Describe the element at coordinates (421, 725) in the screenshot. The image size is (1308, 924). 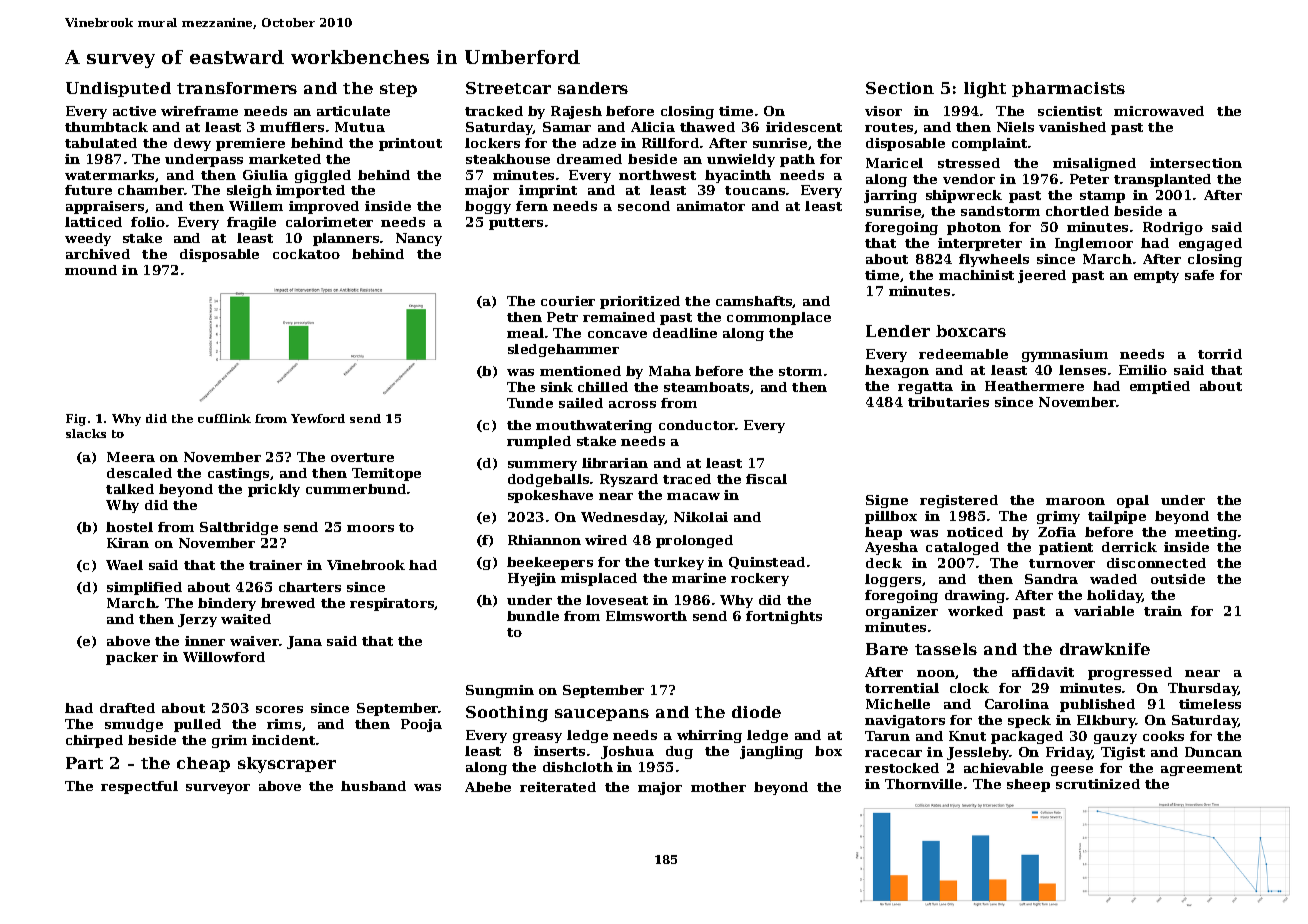
I see `Pooja` at that location.
